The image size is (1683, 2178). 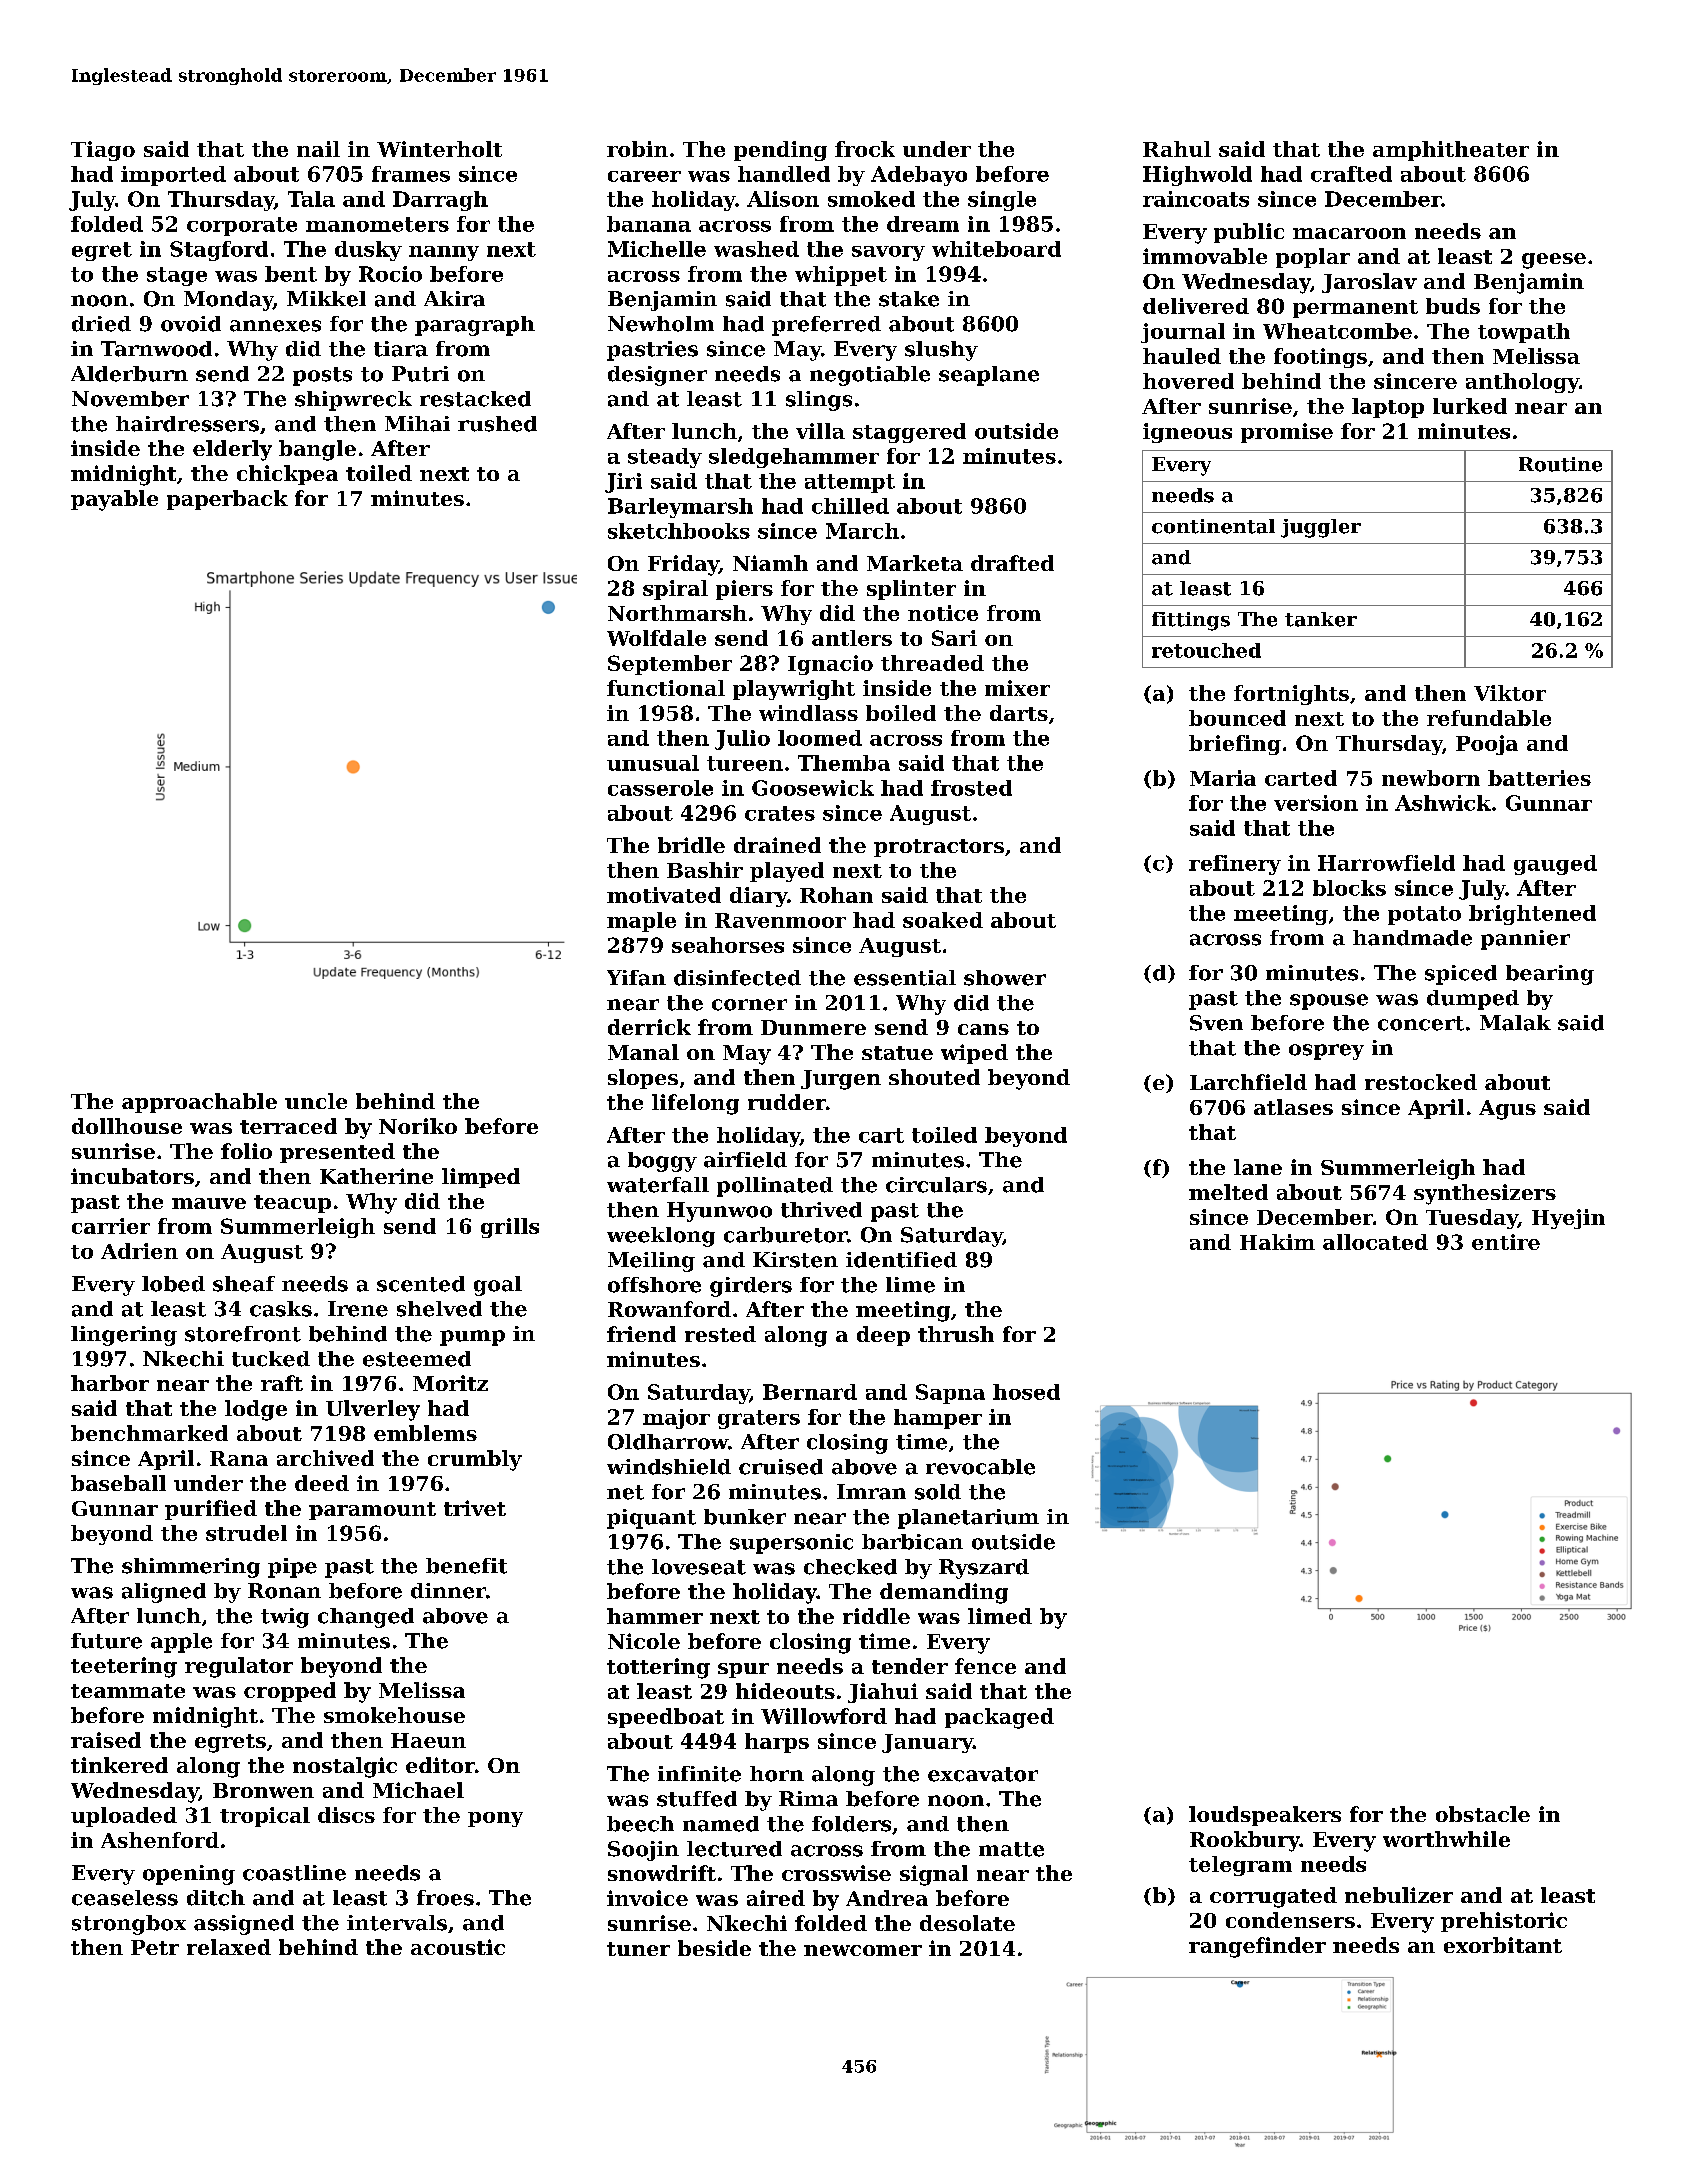 I want to click on Routine, so click(x=1560, y=464).
